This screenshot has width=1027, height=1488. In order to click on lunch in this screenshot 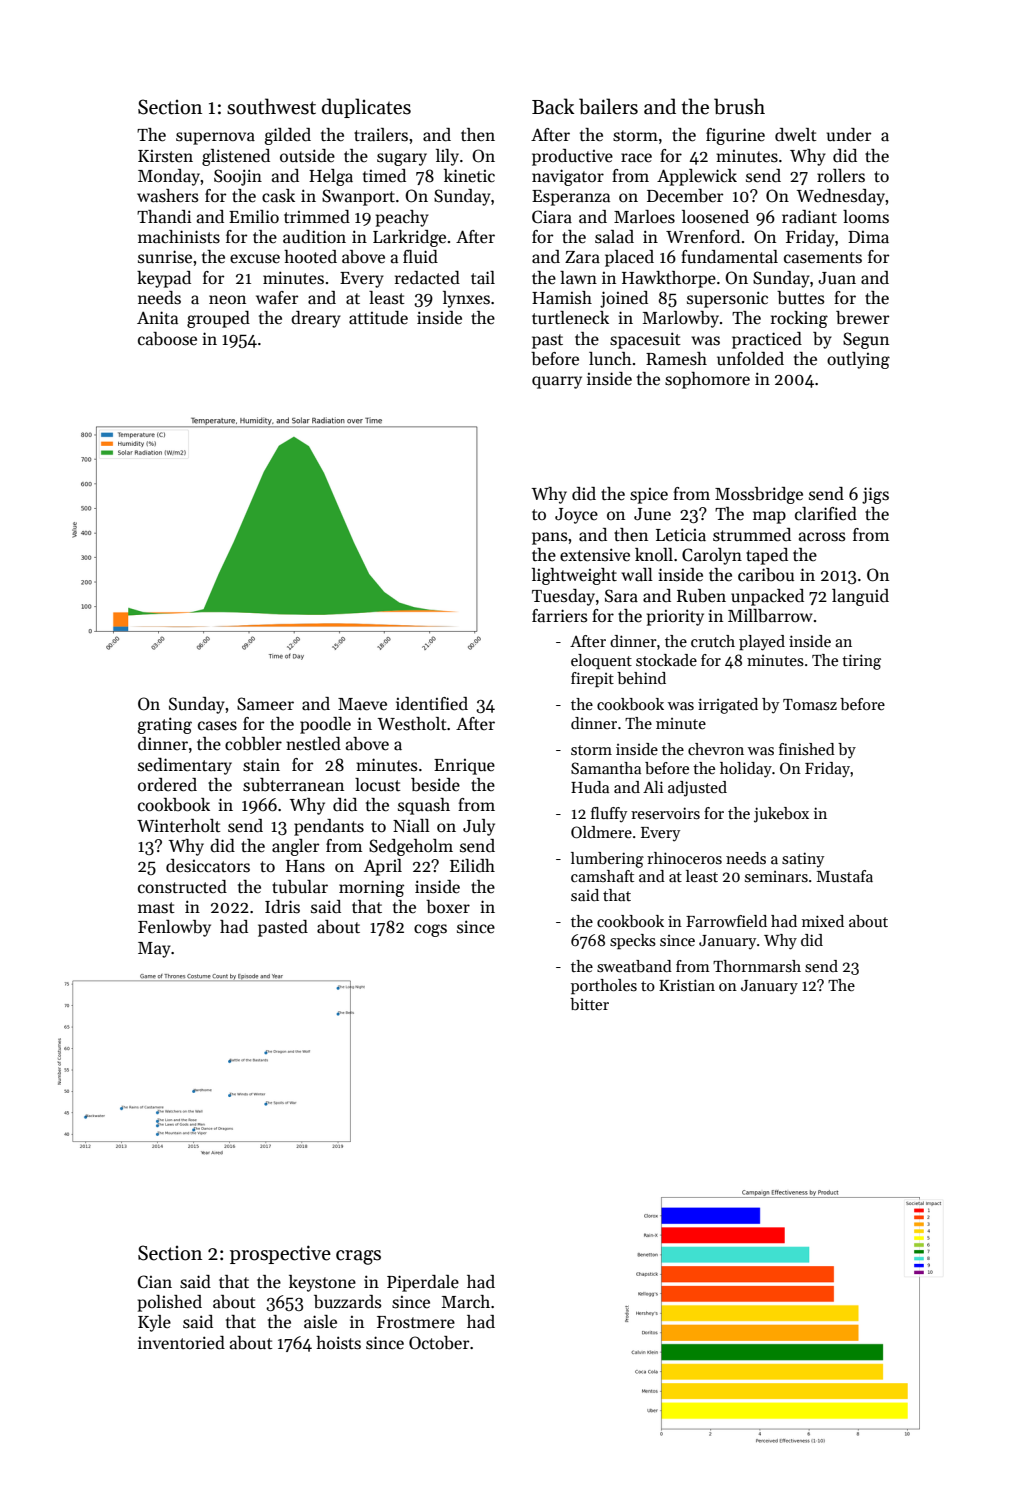, I will do `click(610, 359)`.
